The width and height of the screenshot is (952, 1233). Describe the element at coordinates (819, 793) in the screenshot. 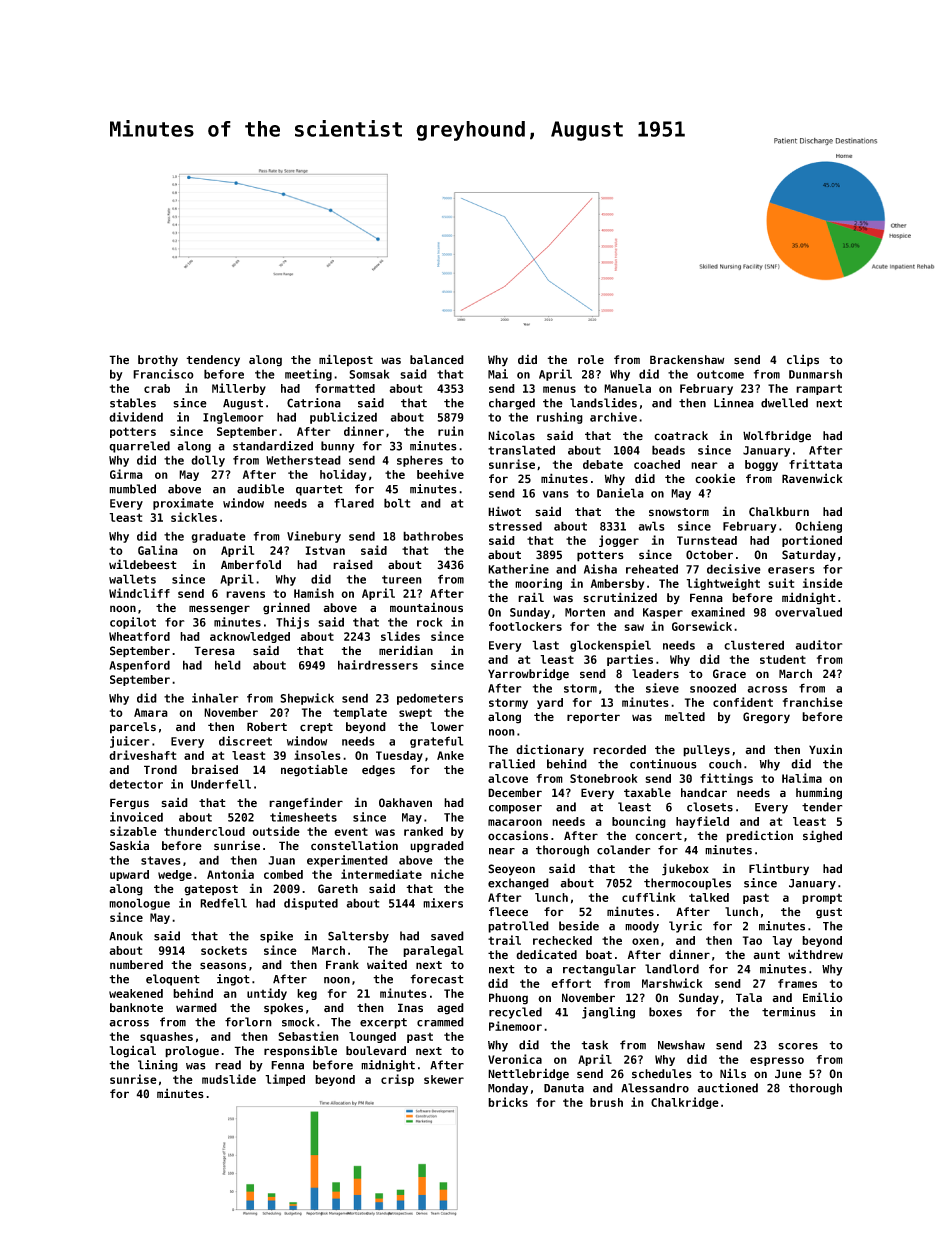

I see `humming` at that location.
